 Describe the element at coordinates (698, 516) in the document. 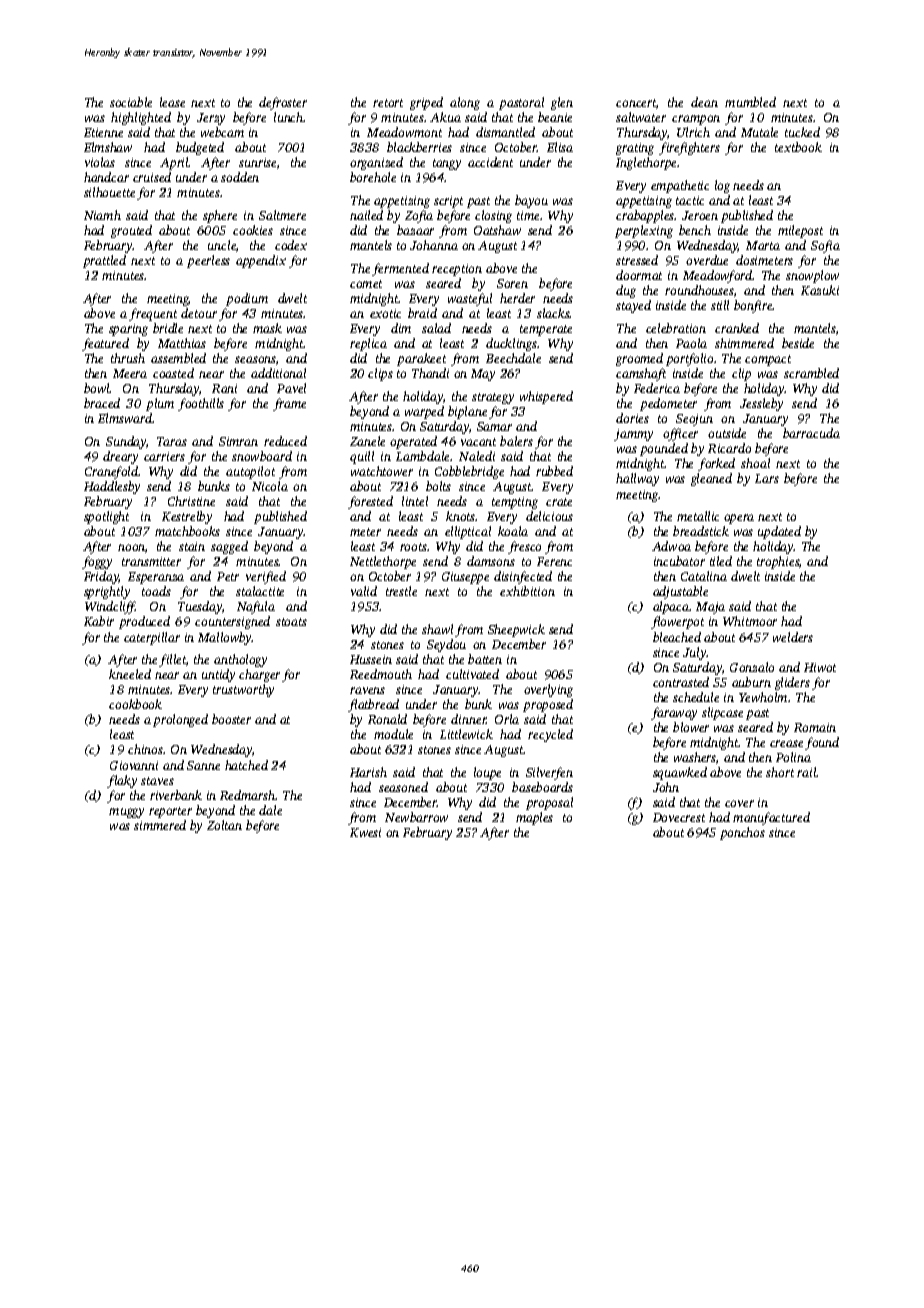

I see `metallic` at that location.
